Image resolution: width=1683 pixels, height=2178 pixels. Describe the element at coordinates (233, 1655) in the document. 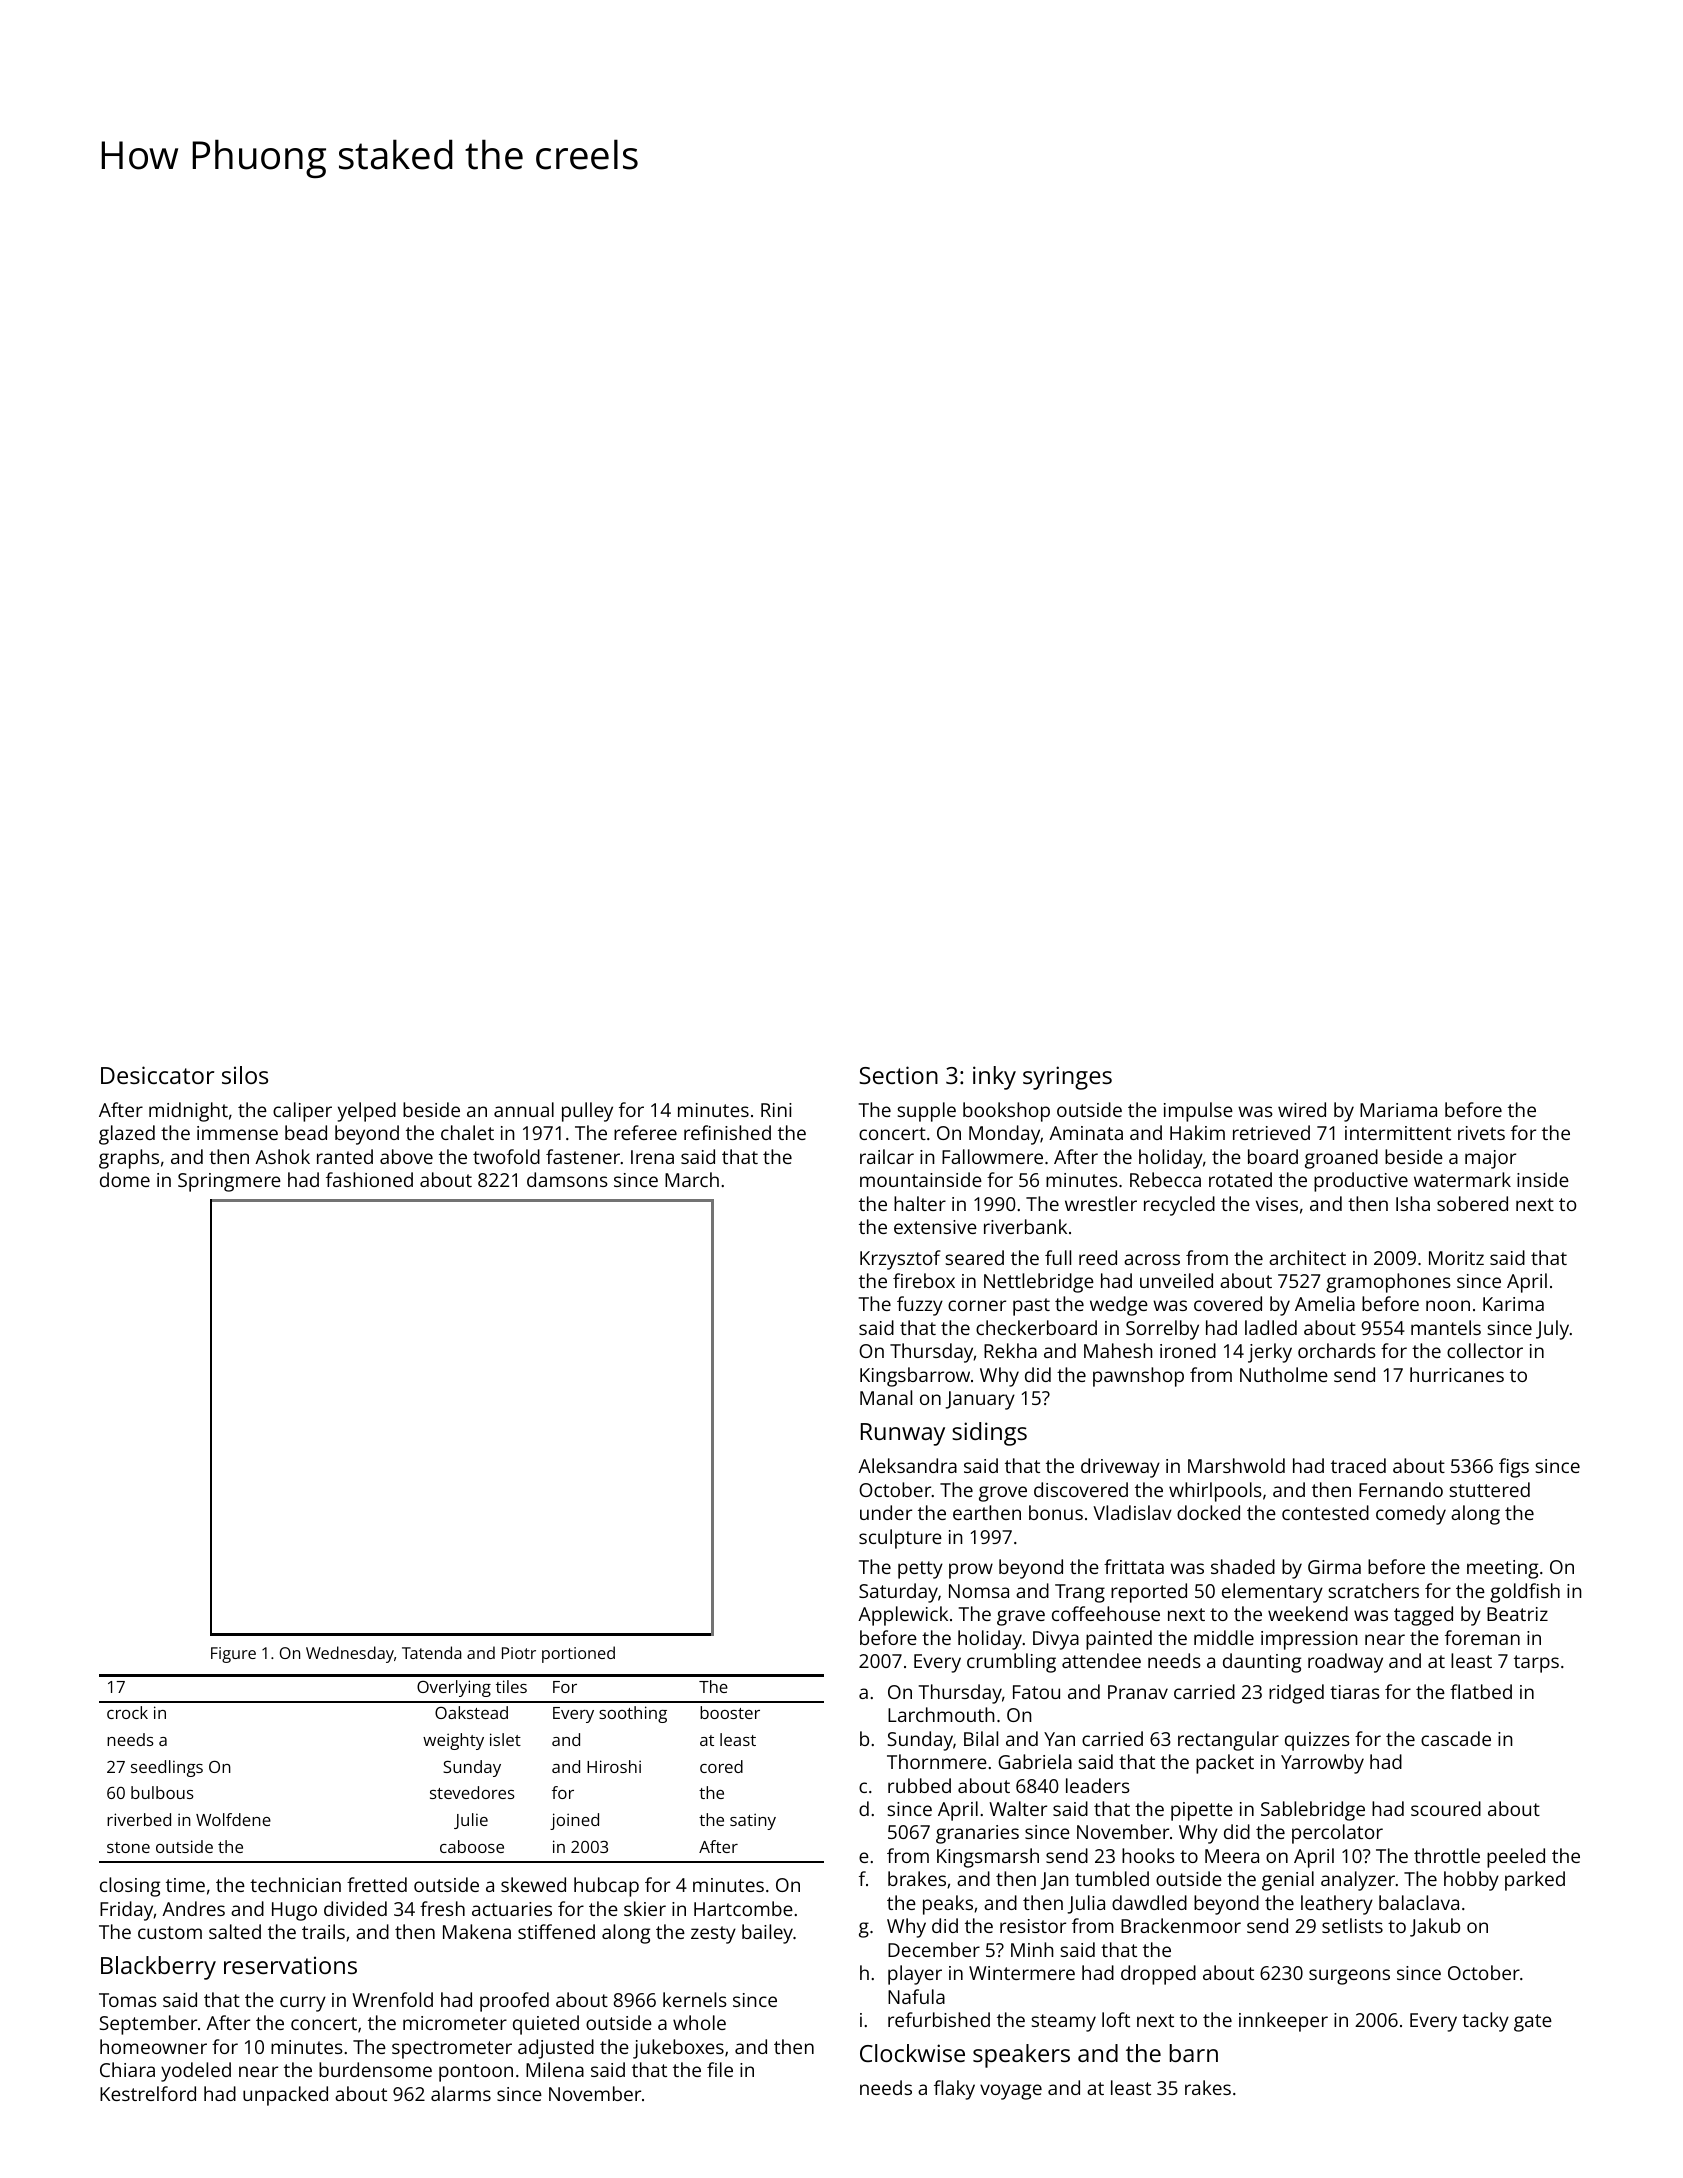

I see `Figure` at that location.
